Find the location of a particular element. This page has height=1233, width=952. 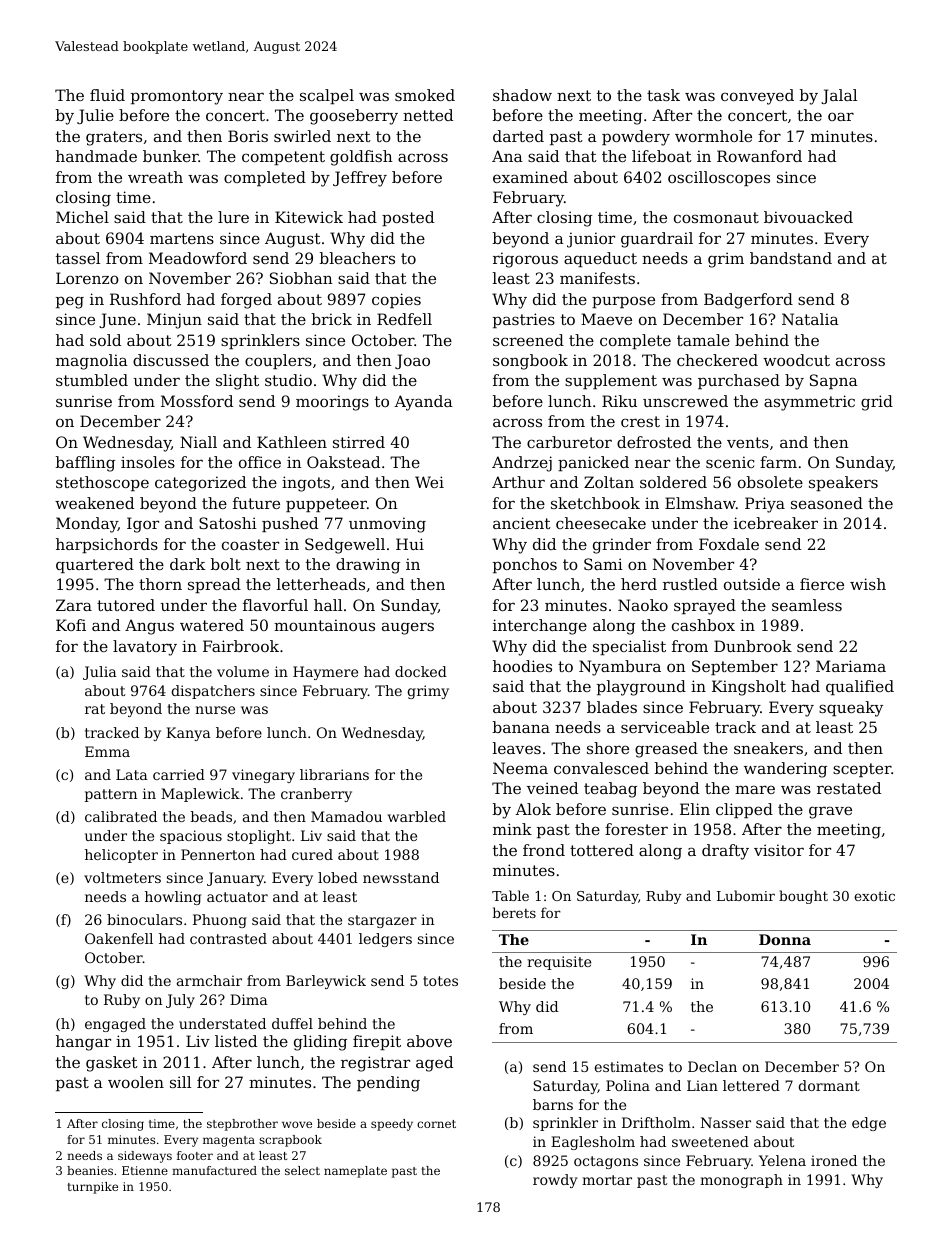

September is located at coordinates (735, 667).
